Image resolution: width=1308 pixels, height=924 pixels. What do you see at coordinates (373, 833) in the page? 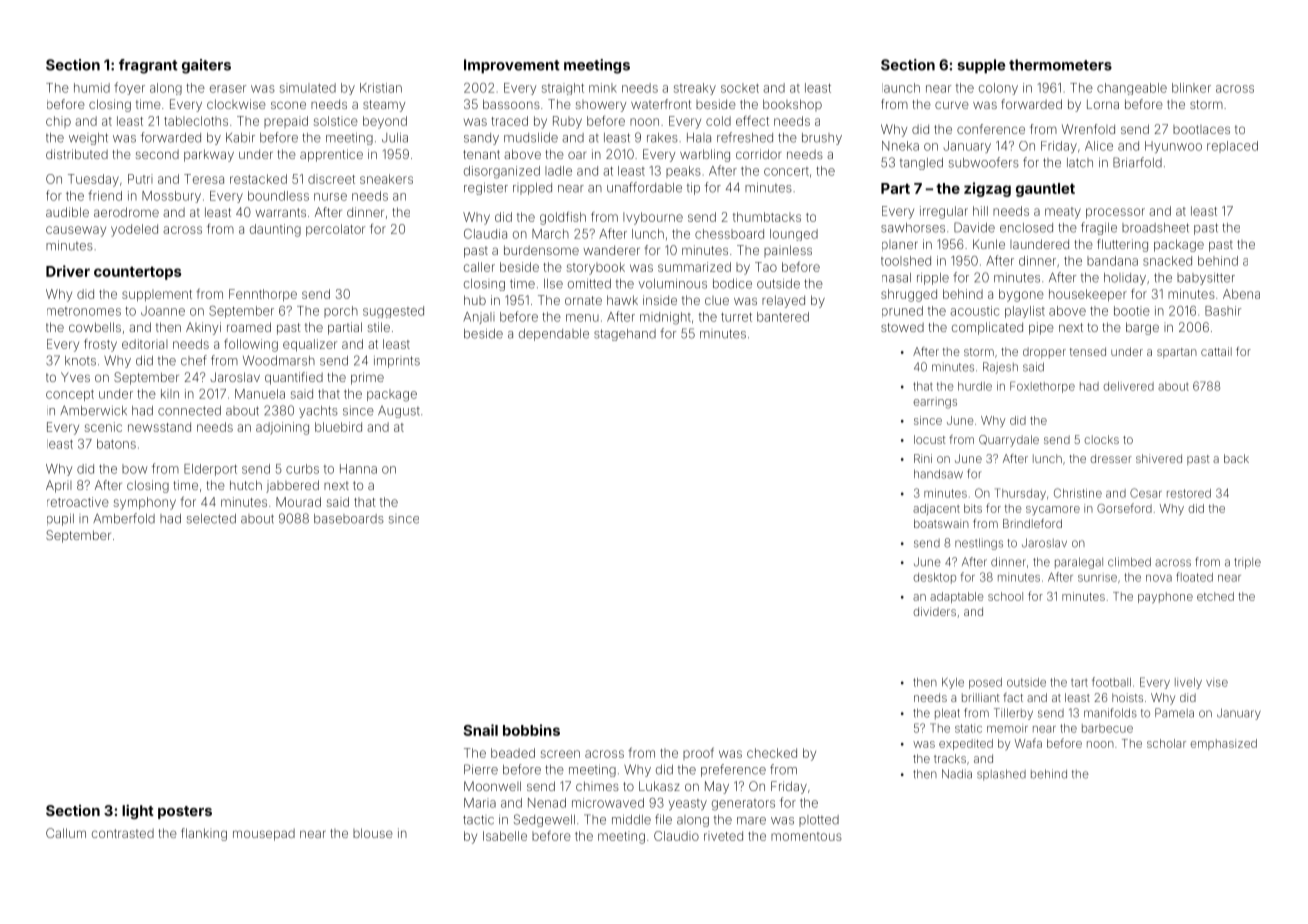
I see `blouse` at bounding box center [373, 833].
